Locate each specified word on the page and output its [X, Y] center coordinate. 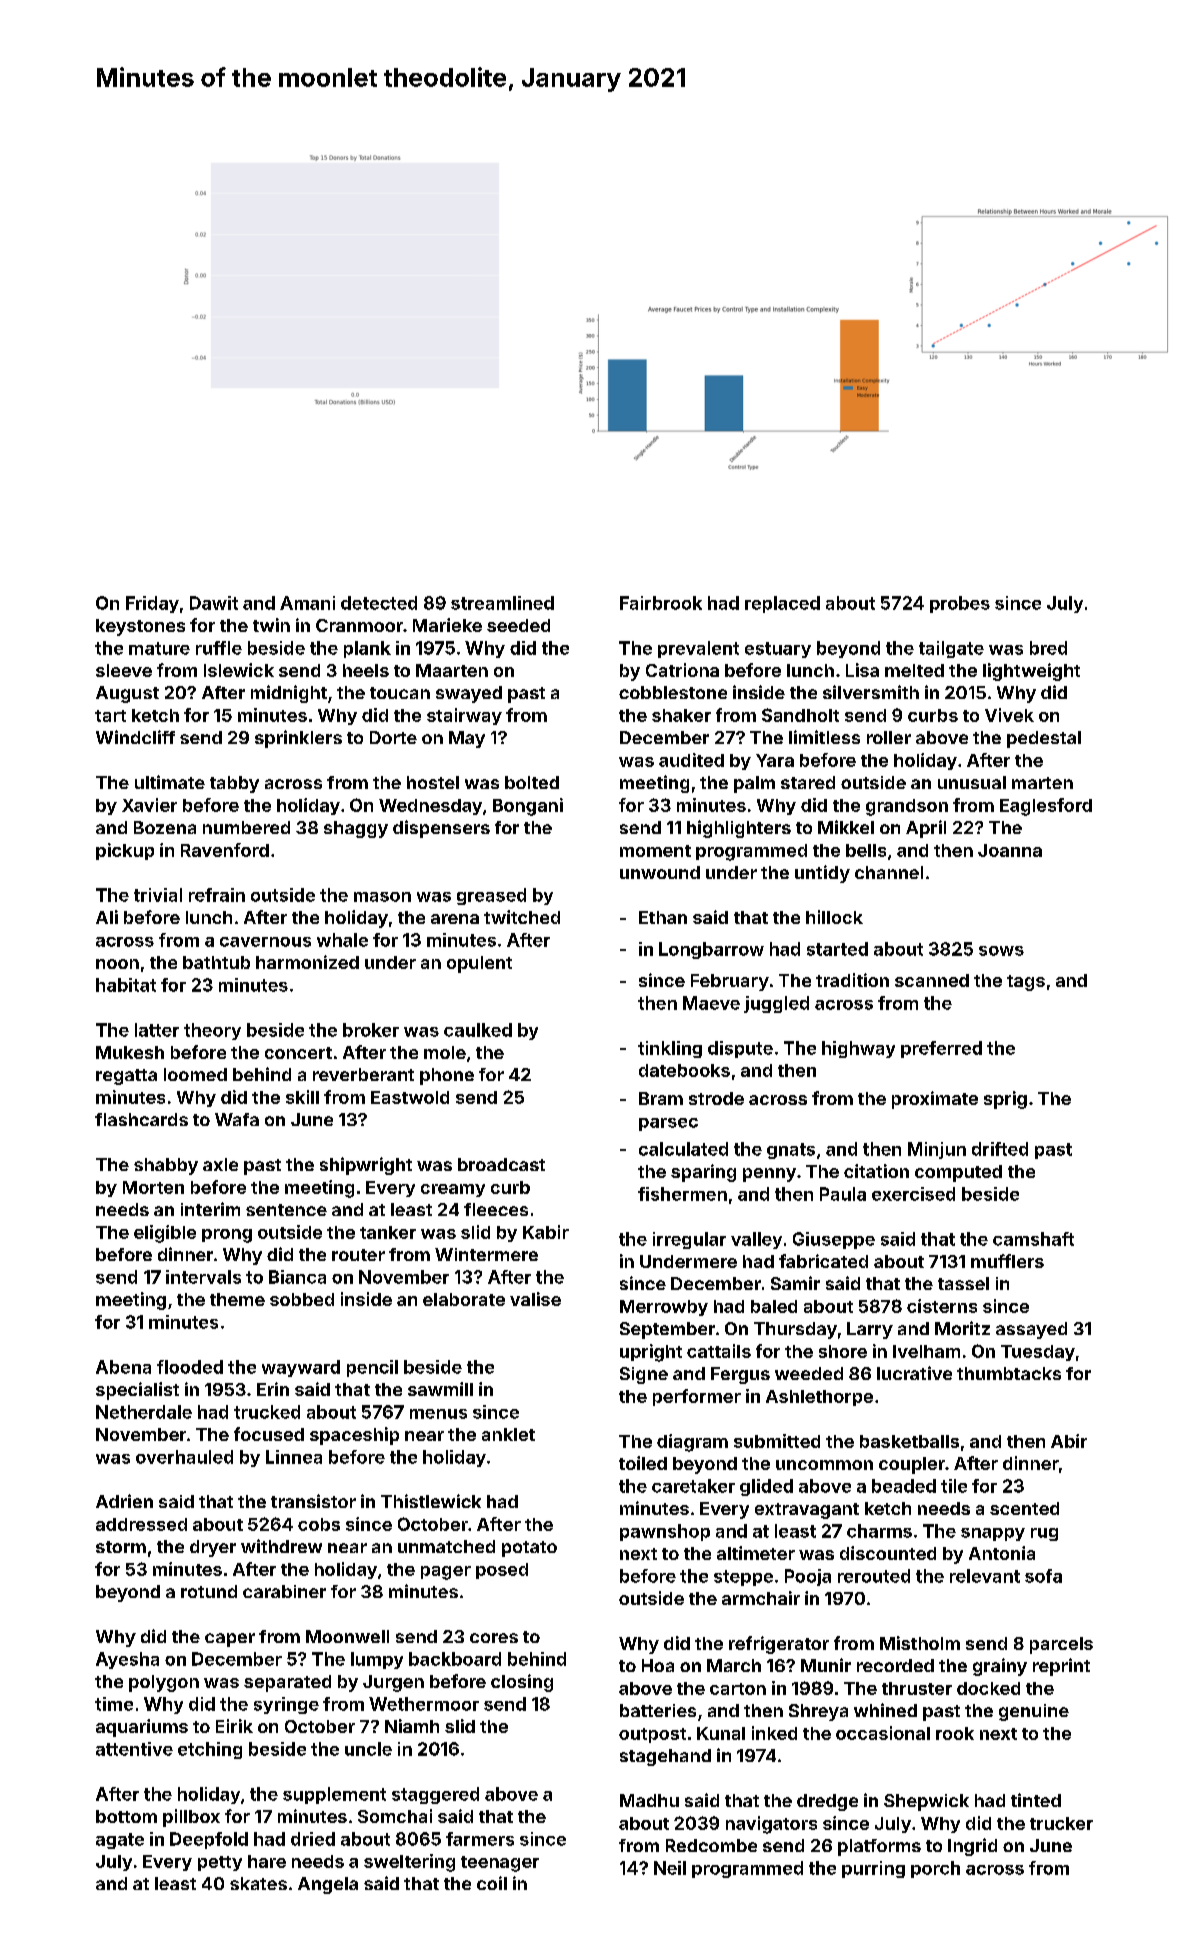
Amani [307, 603]
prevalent [698, 649]
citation [876, 1171]
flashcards [141, 1119]
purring [873, 1869]
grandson [907, 807]
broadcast [501, 1164]
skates [258, 1883]
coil [492, 1883]
